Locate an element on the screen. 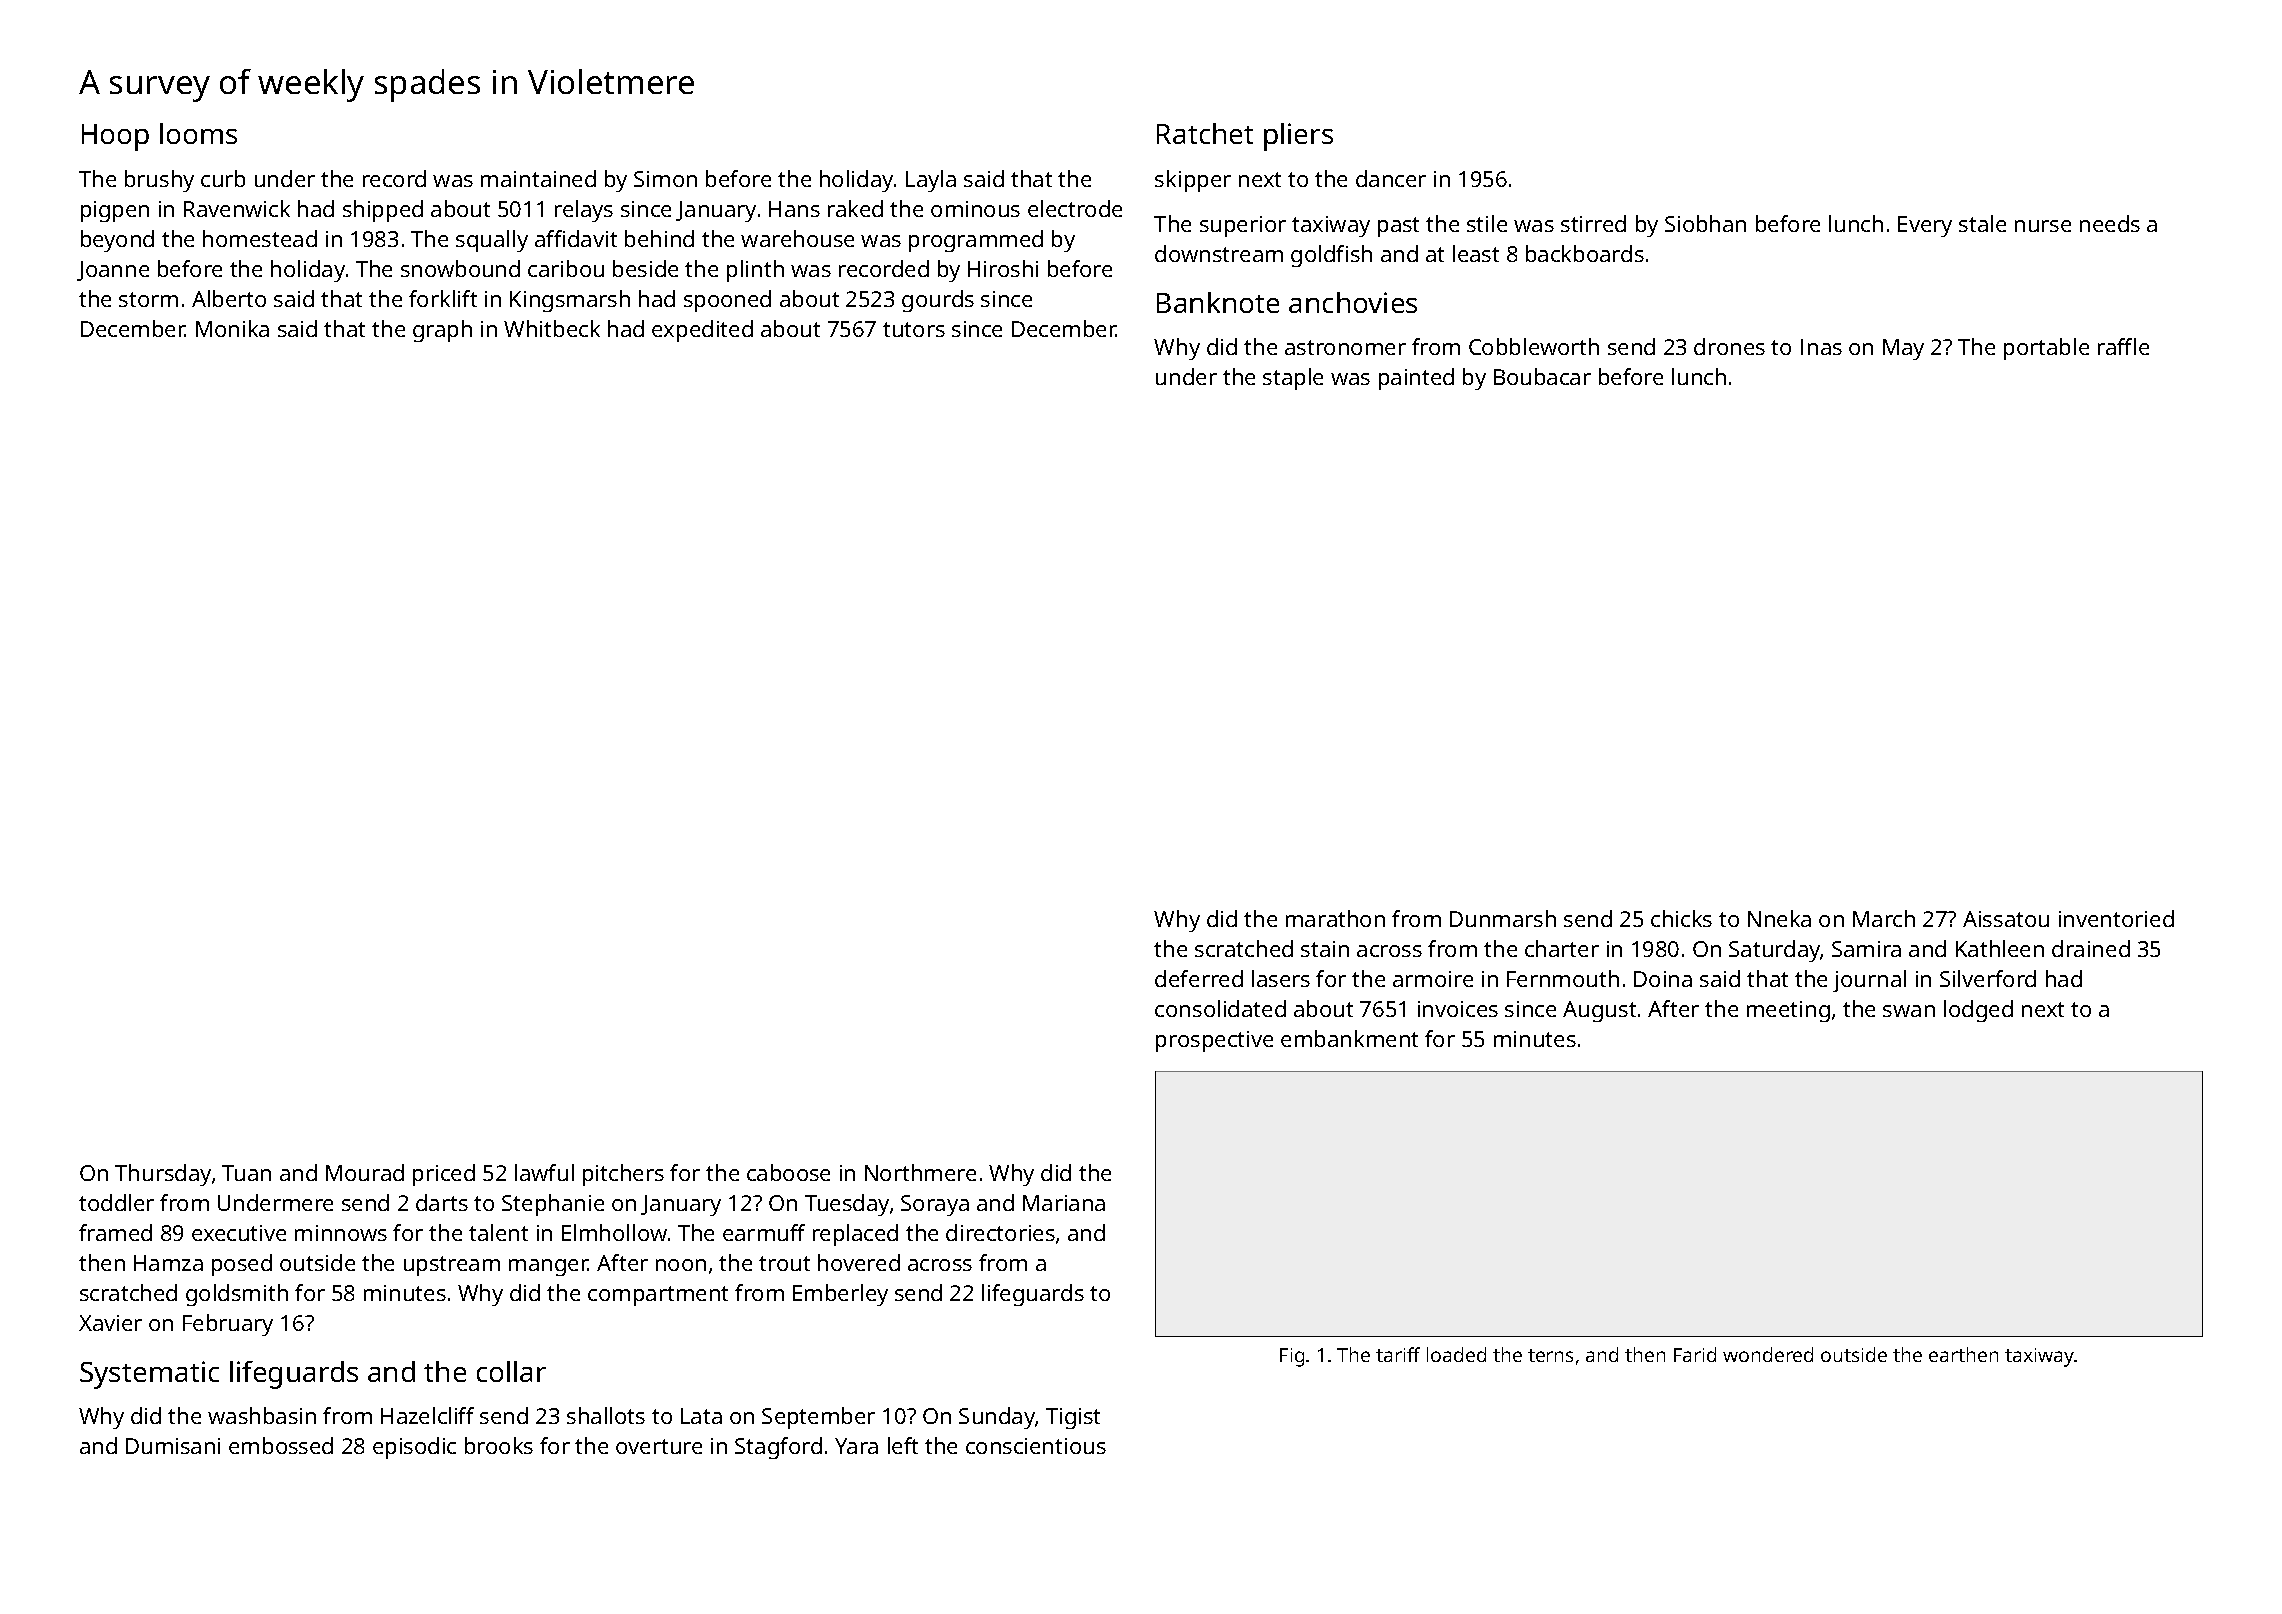 Image resolution: width=2282 pixels, height=1614 pixels. caboose is located at coordinates (788, 1172).
